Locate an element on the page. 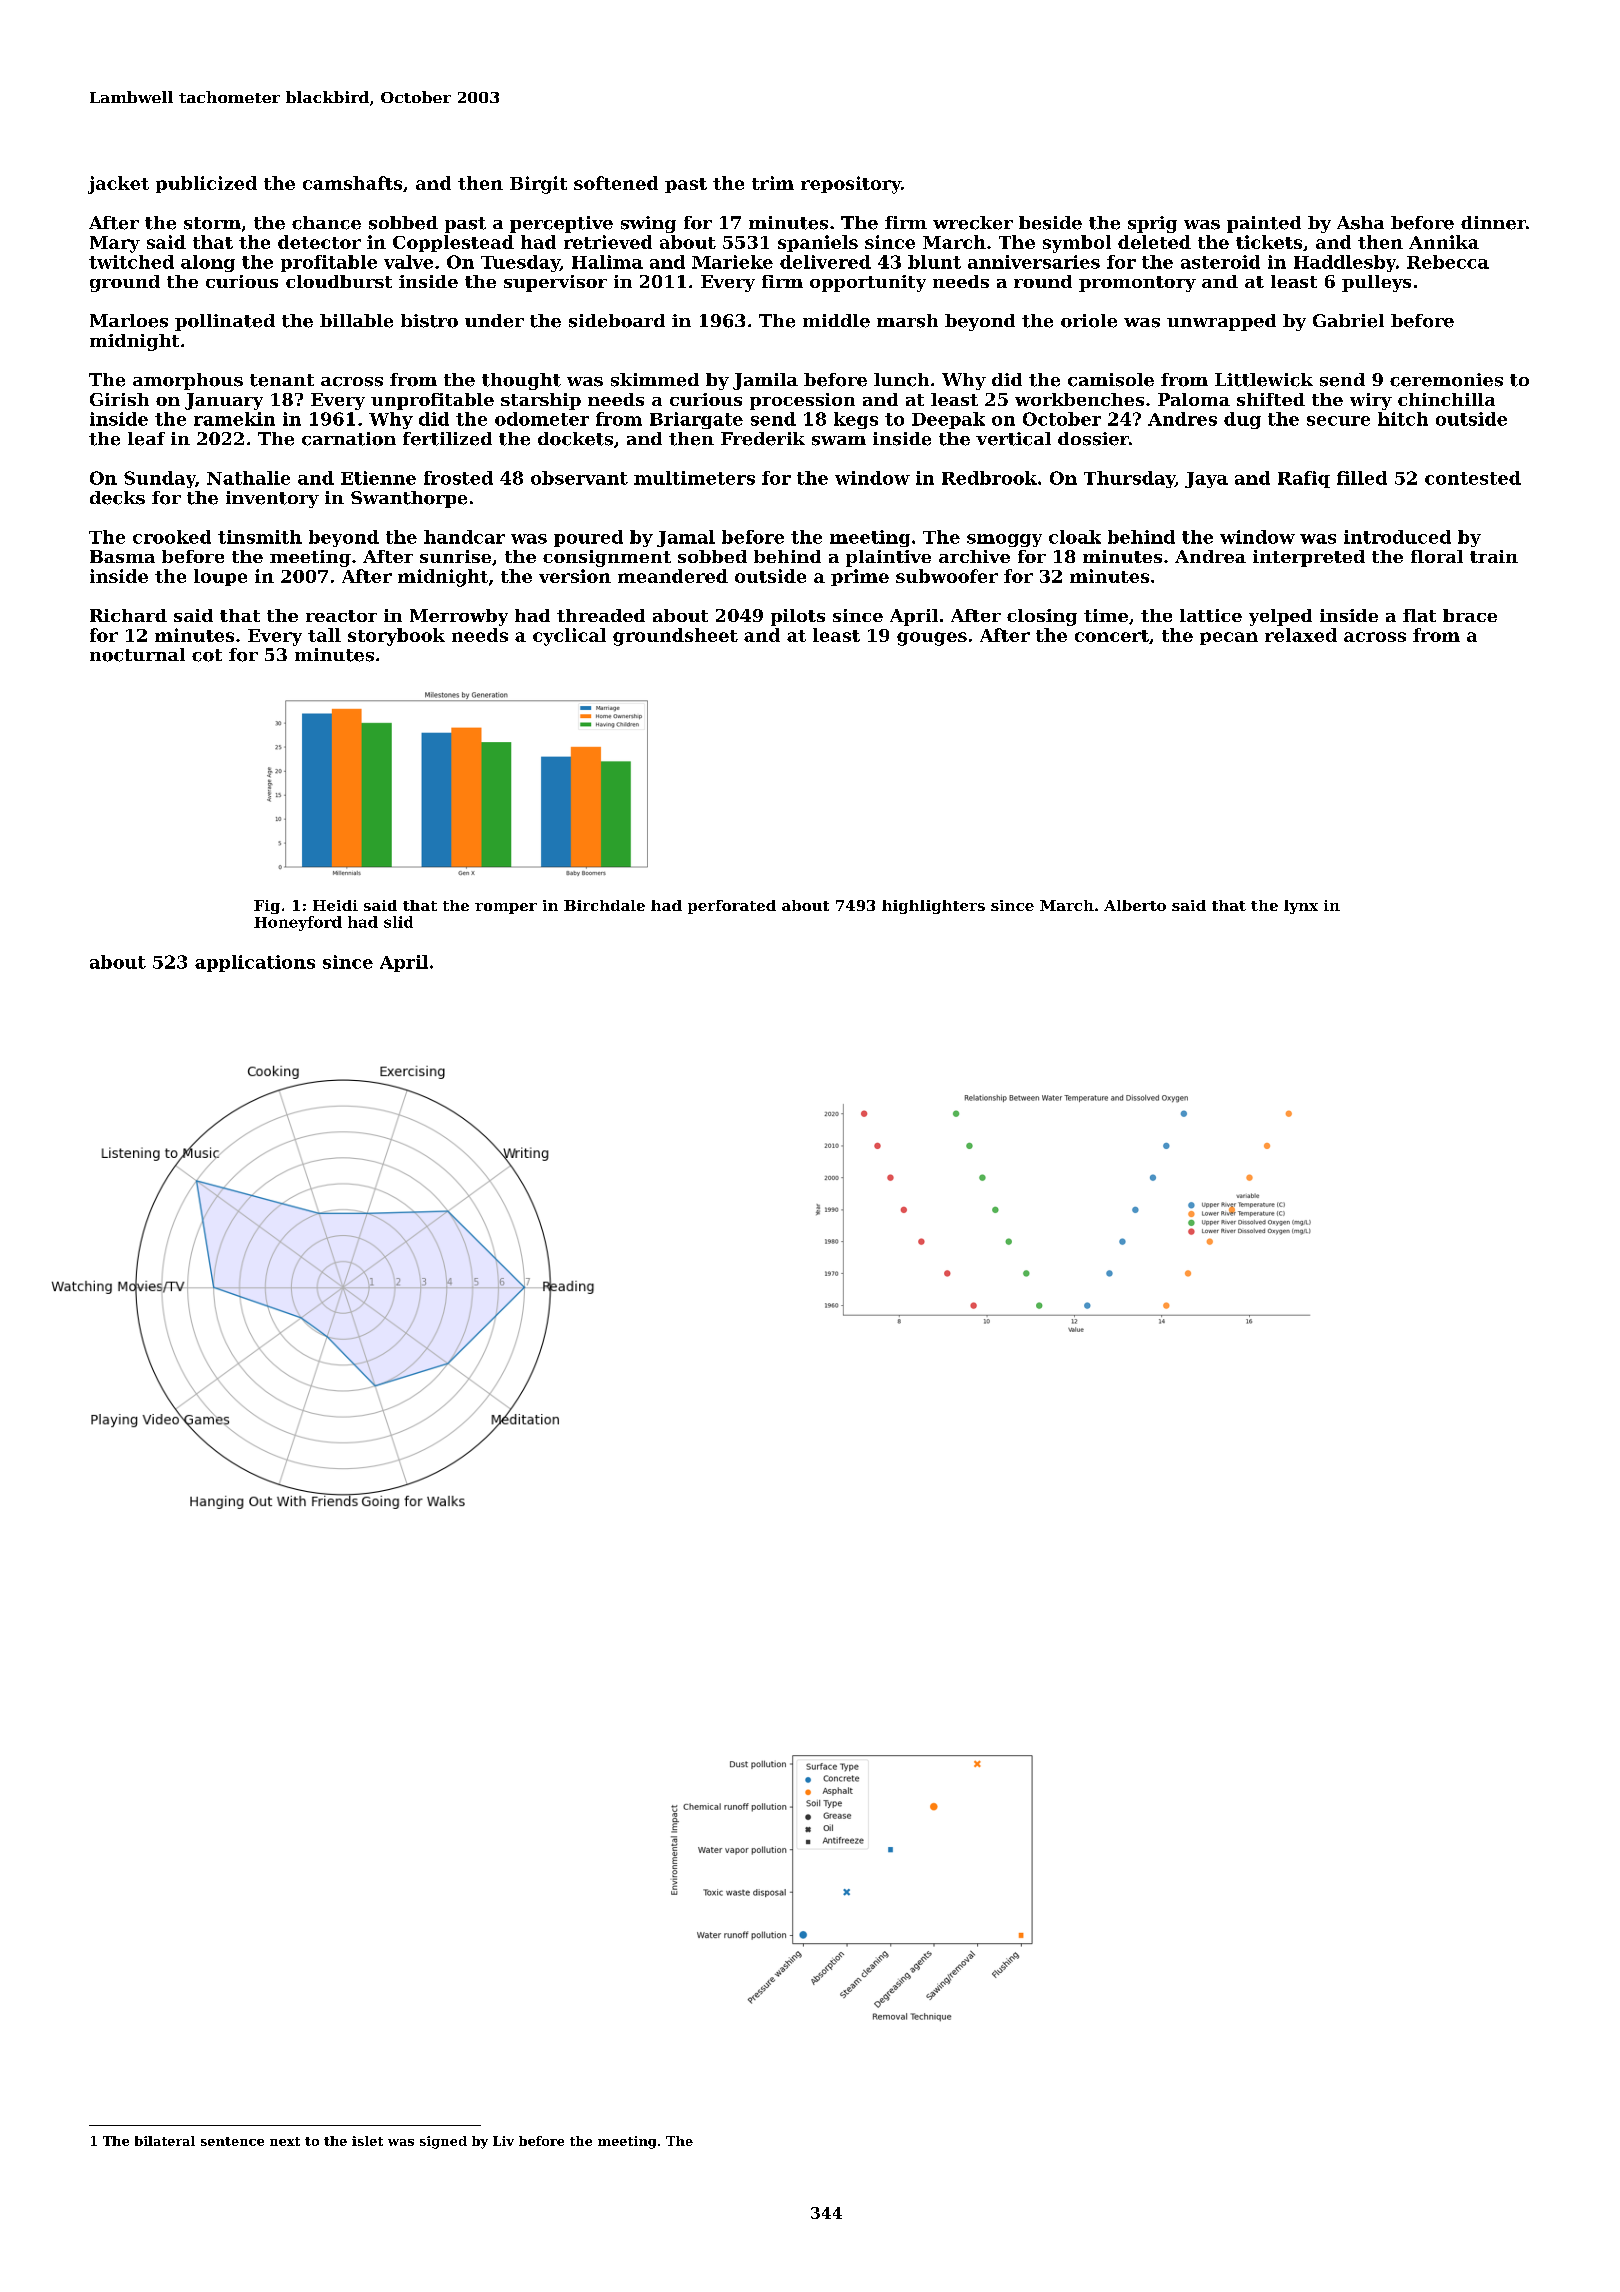 This page has width=1620, height=2292. islet is located at coordinates (367, 2141).
